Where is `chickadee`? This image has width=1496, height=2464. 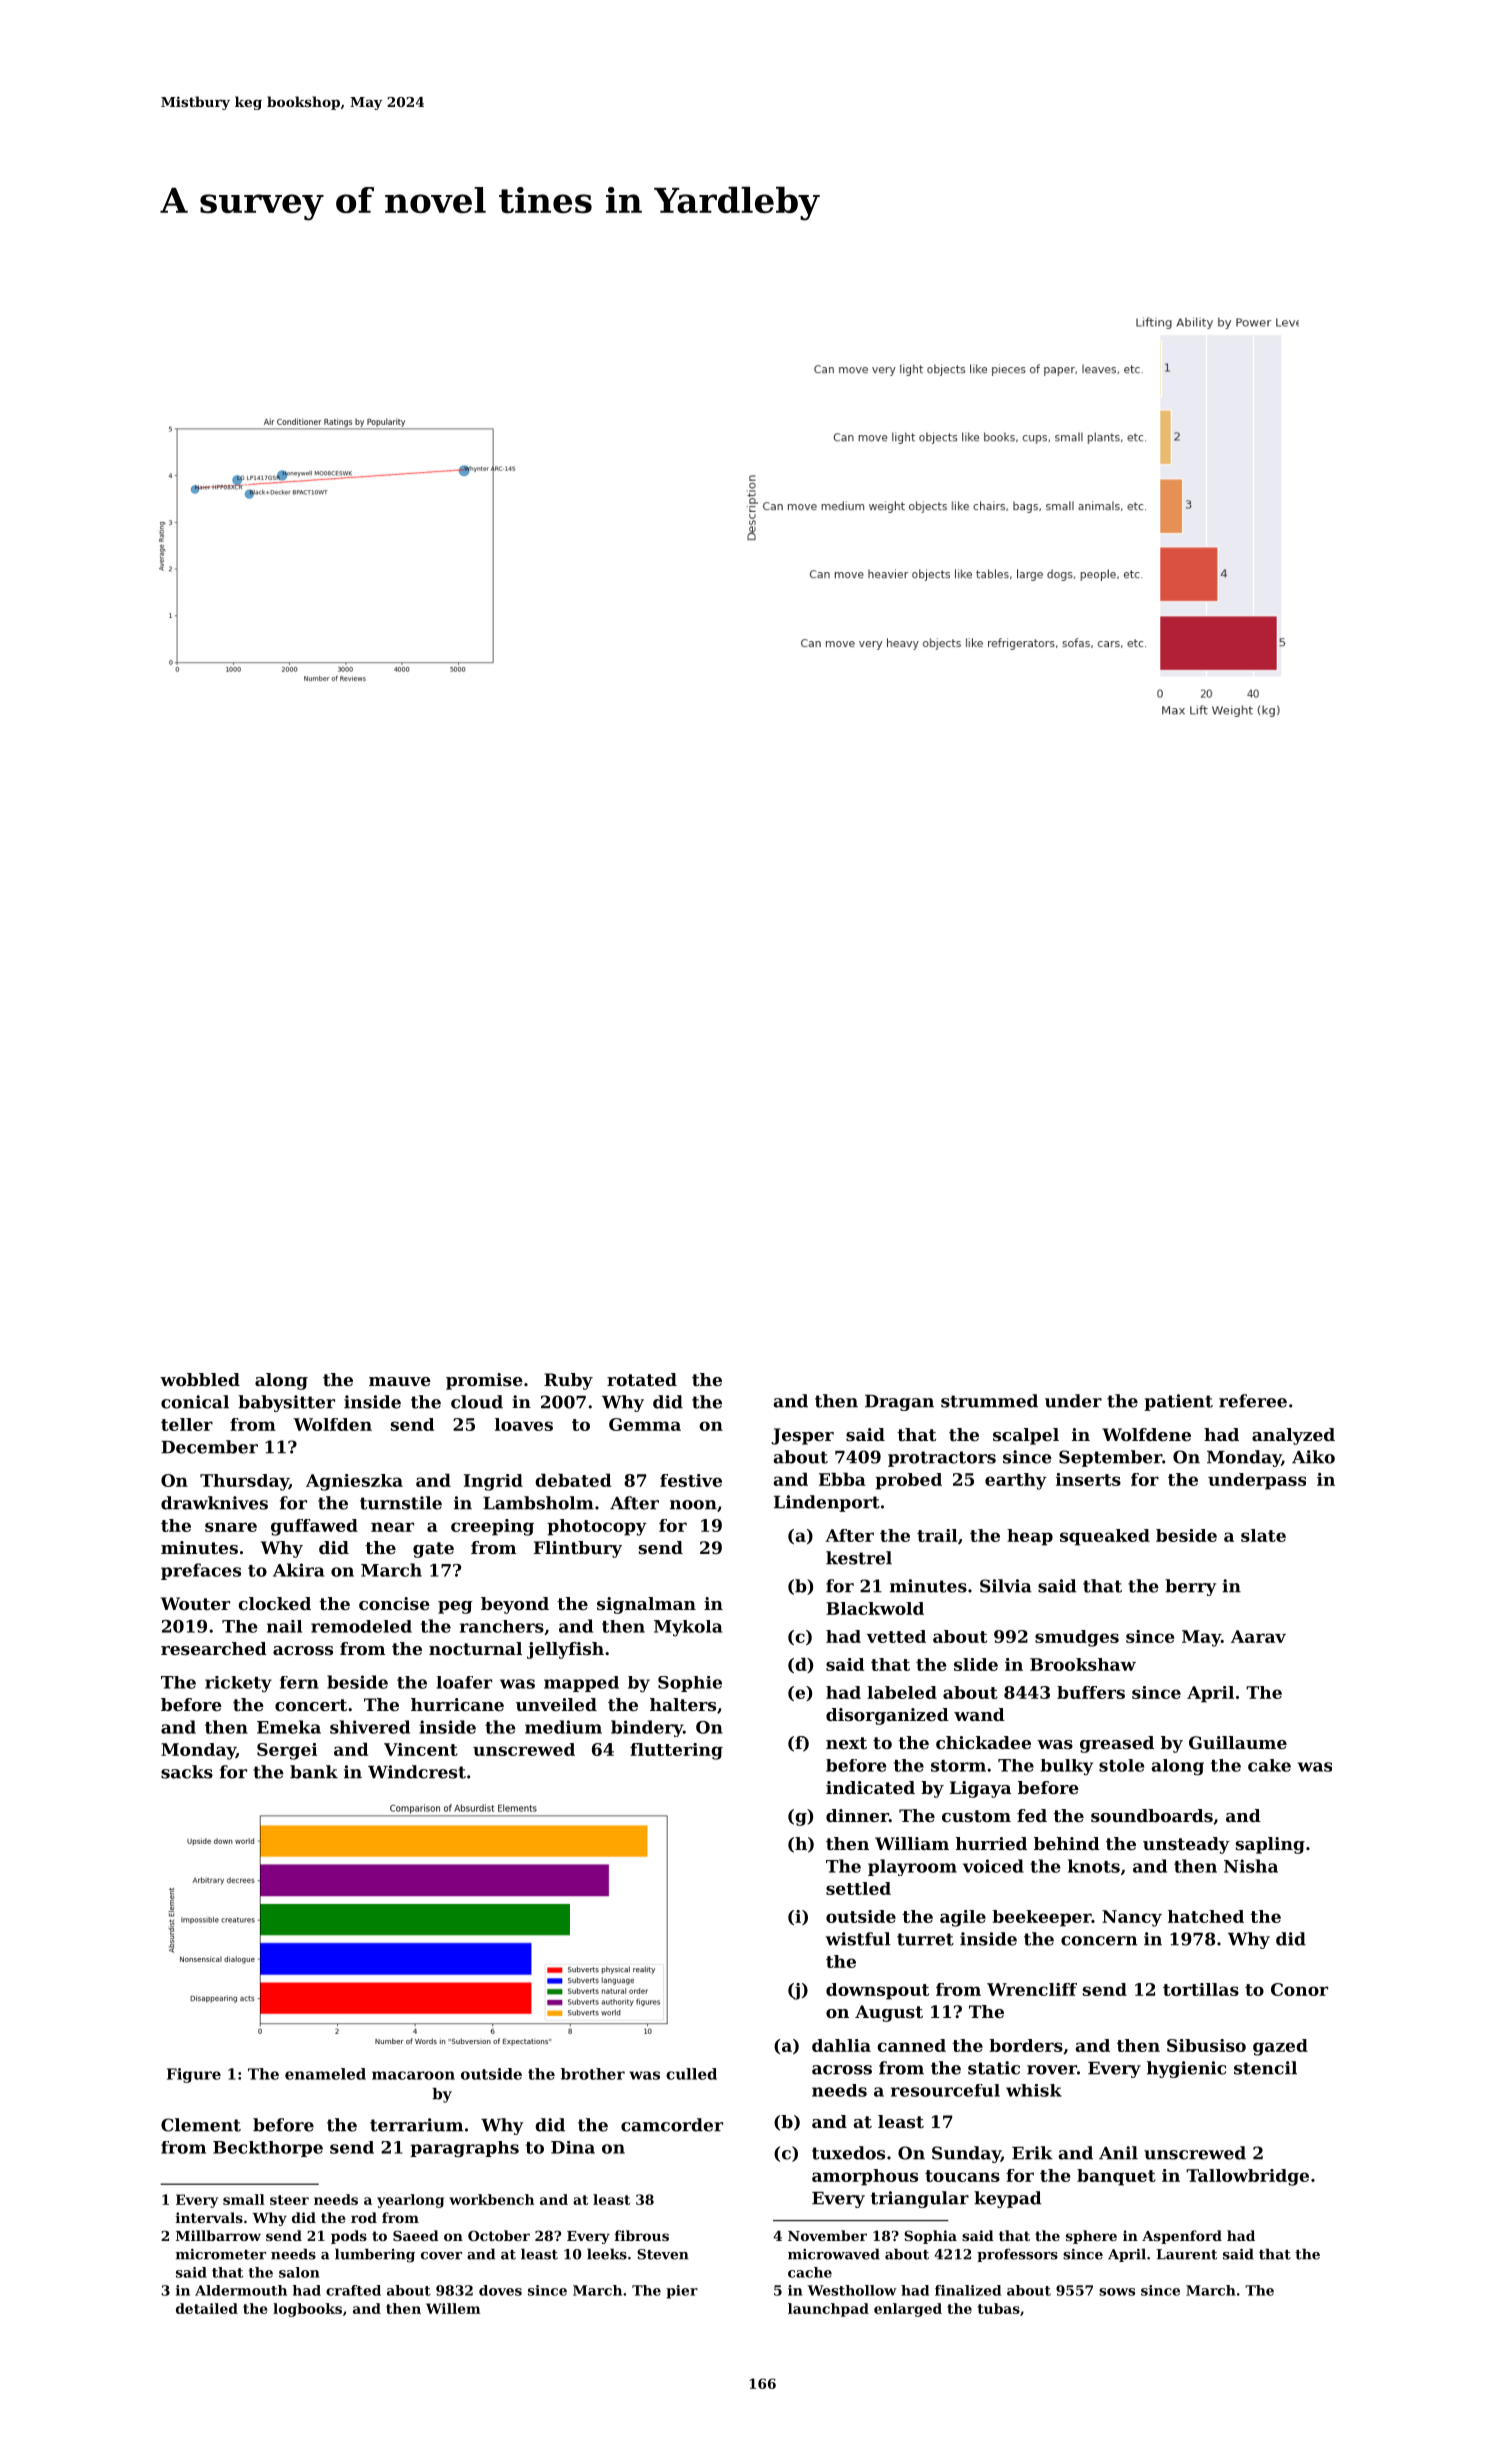
chickadee is located at coordinates (983, 1742).
